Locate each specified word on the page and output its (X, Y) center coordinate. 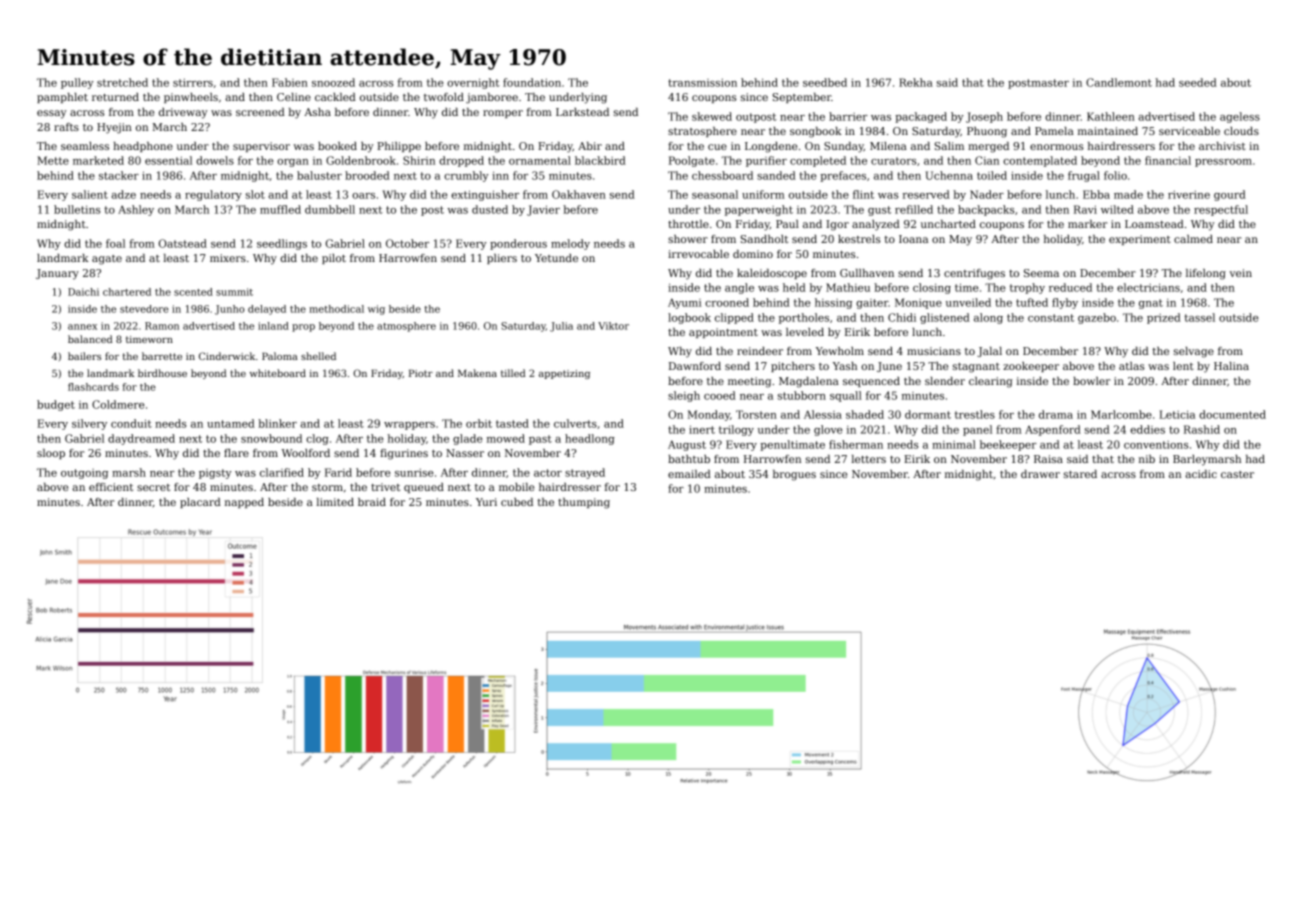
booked (337, 146)
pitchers (793, 367)
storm (327, 487)
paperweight (759, 210)
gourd (1230, 195)
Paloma (280, 356)
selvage (1194, 352)
